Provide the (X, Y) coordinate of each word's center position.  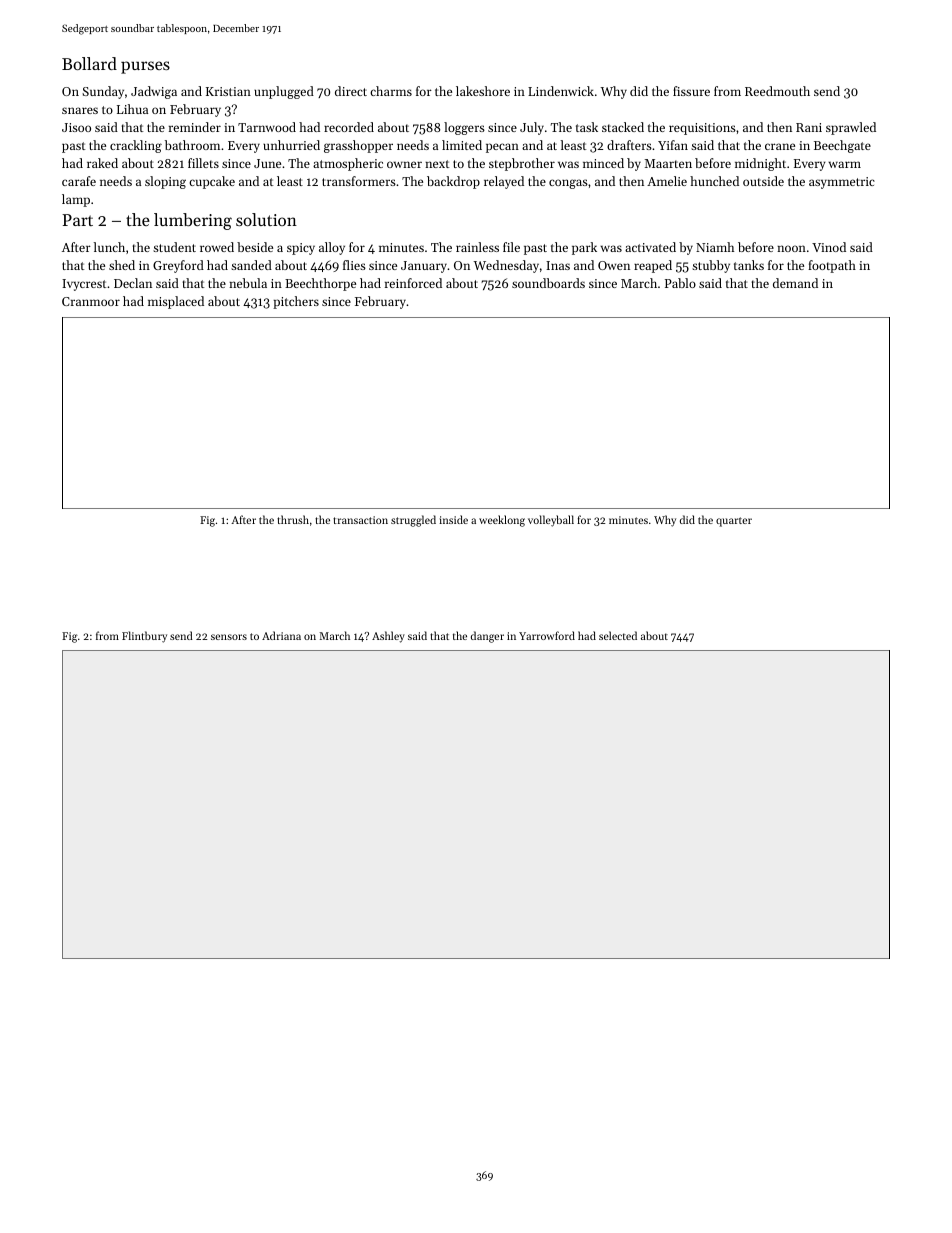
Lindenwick (561, 91)
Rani (809, 127)
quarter (734, 522)
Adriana (281, 635)
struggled (413, 521)
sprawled (851, 128)
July (532, 128)
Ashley (388, 637)
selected (618, 635)
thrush (293, 519)
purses (145, 67)
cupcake (212, 182)
